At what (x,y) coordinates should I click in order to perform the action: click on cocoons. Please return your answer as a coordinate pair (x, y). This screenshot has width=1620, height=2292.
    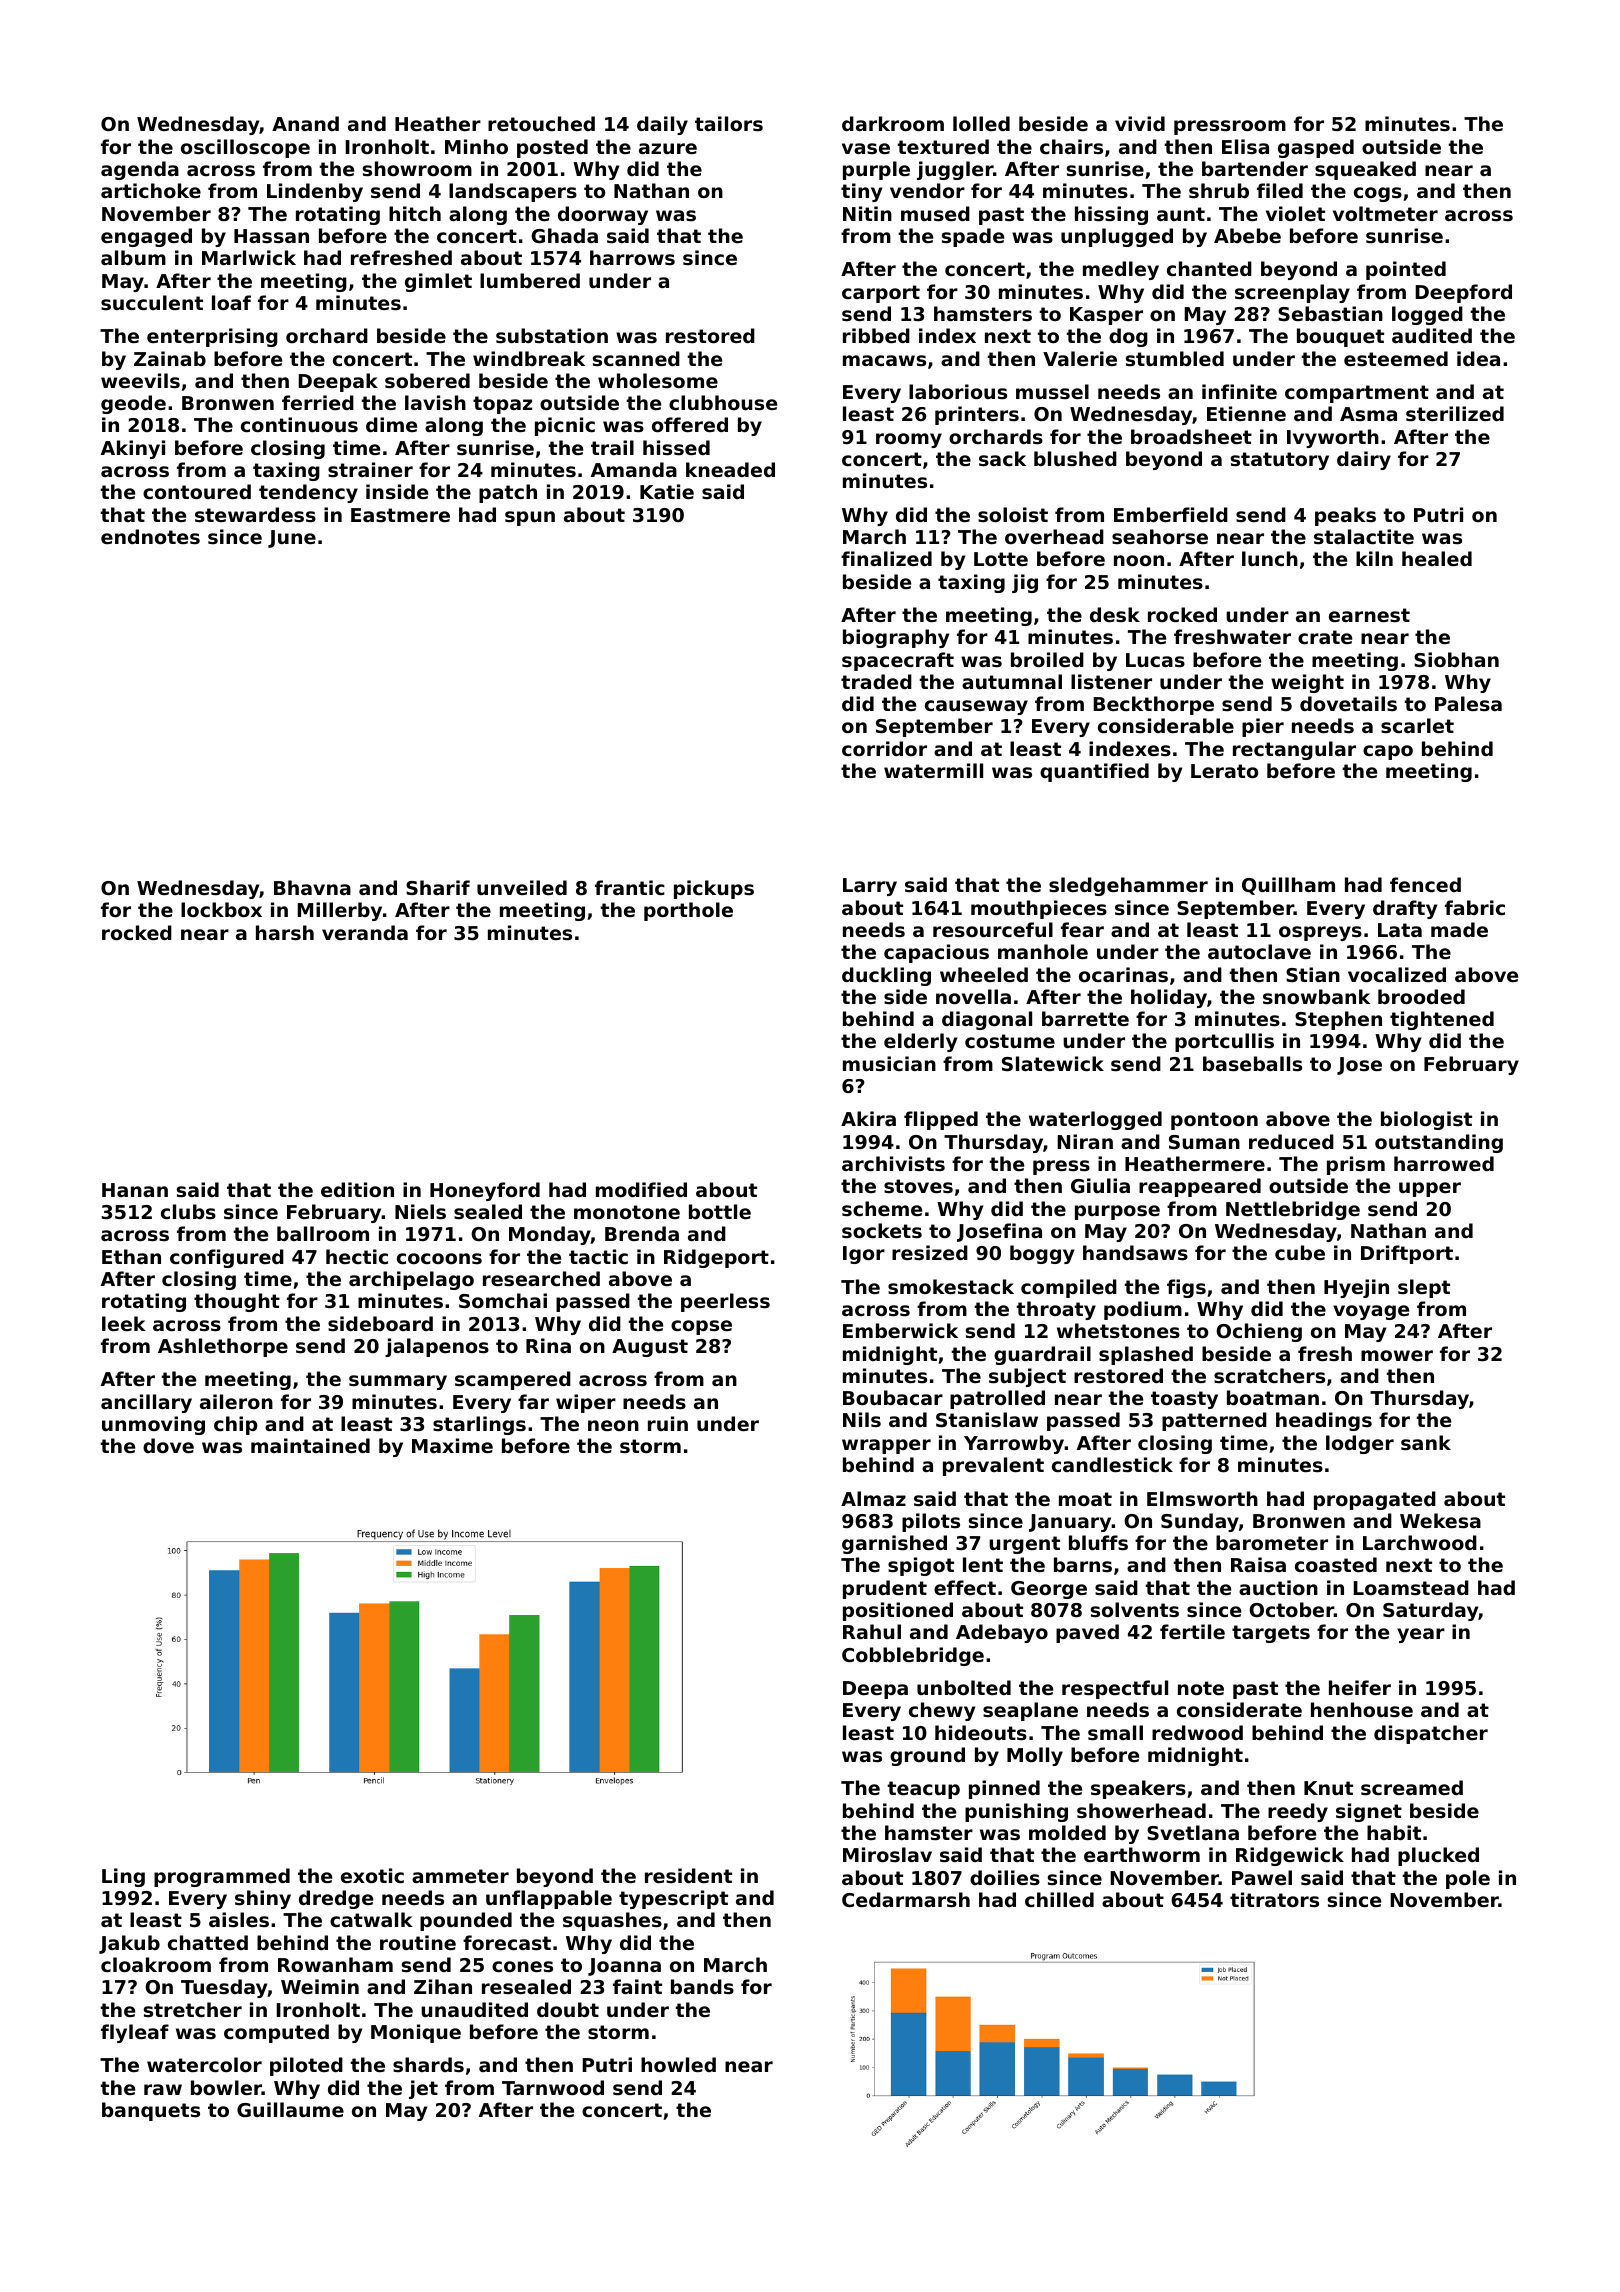
    Looking at the image, I should click on (439, 1258).
